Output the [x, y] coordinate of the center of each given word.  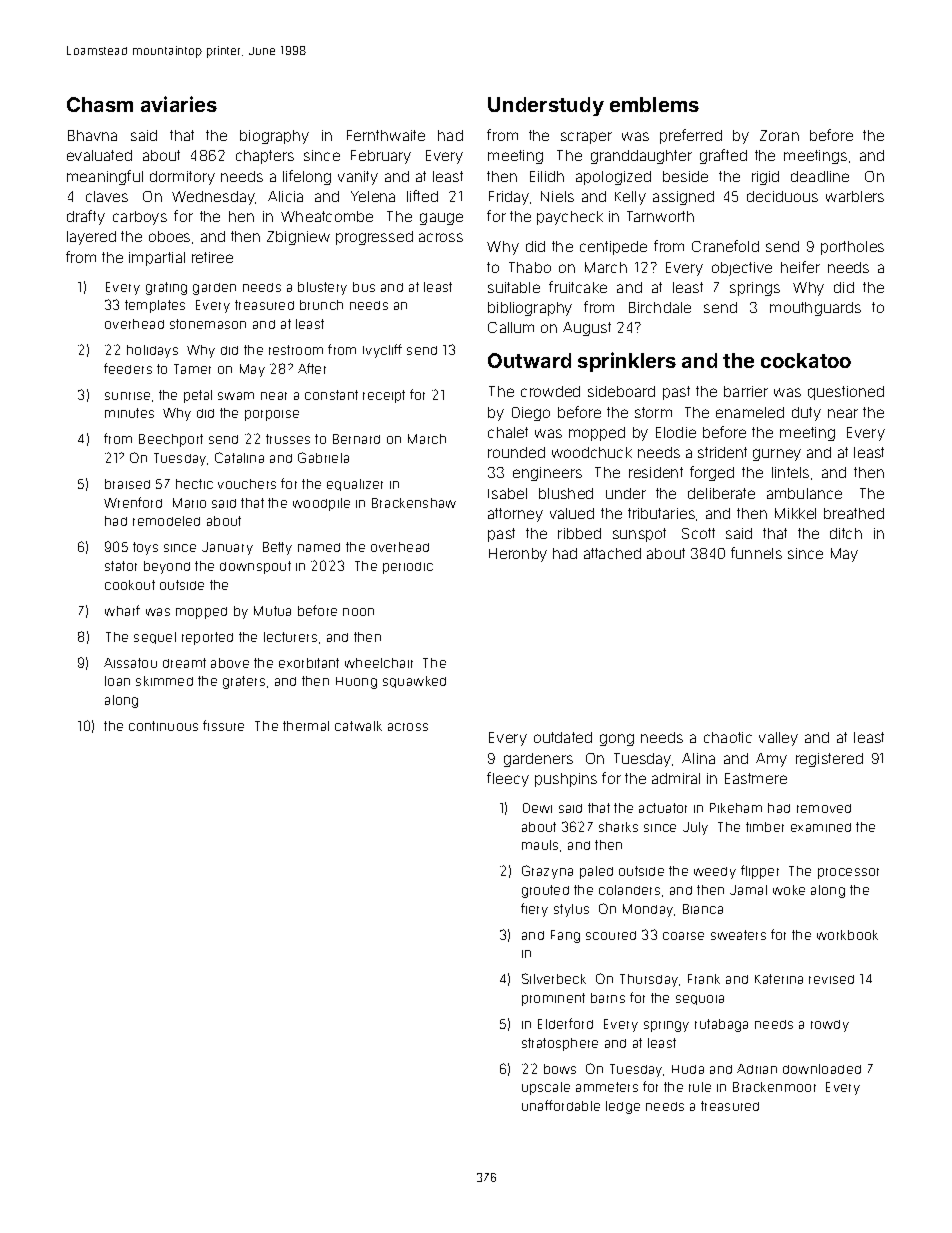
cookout [130, 585]
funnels [756, 553]
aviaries [179, 104]
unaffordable [561, 1105]
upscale [546, 1088]
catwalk [358, 726]
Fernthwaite [386, 135]
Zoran [779, 135]
